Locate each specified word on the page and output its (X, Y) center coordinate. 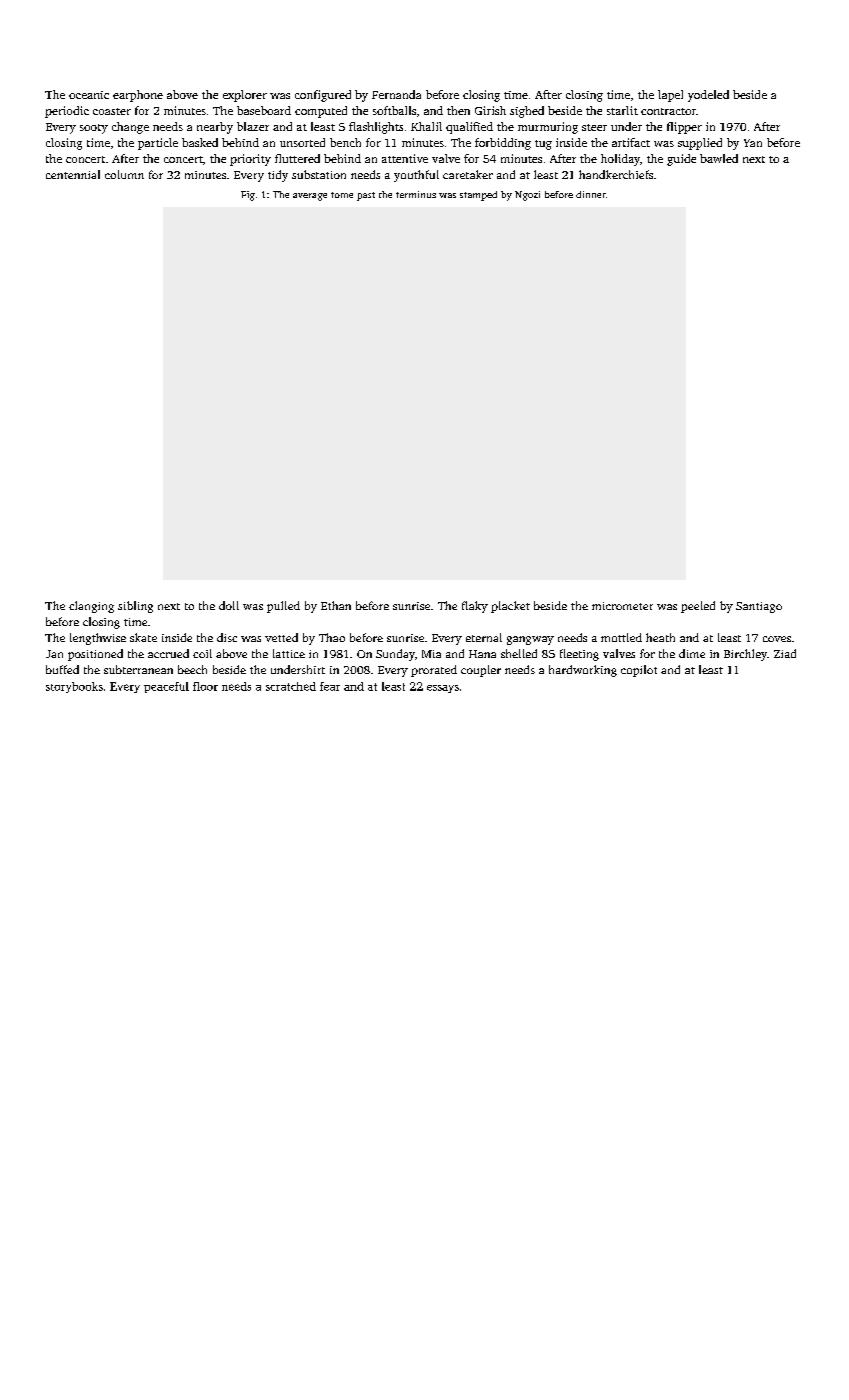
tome (342, 195)
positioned (95, 655)
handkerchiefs (616, 174)
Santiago (759, 607)
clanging (91, 607)
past (366, 196)
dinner (591, 194)
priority (250, 160)
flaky (475, 607)
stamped (478, 196)
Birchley (745, 655)
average (310, 197)
